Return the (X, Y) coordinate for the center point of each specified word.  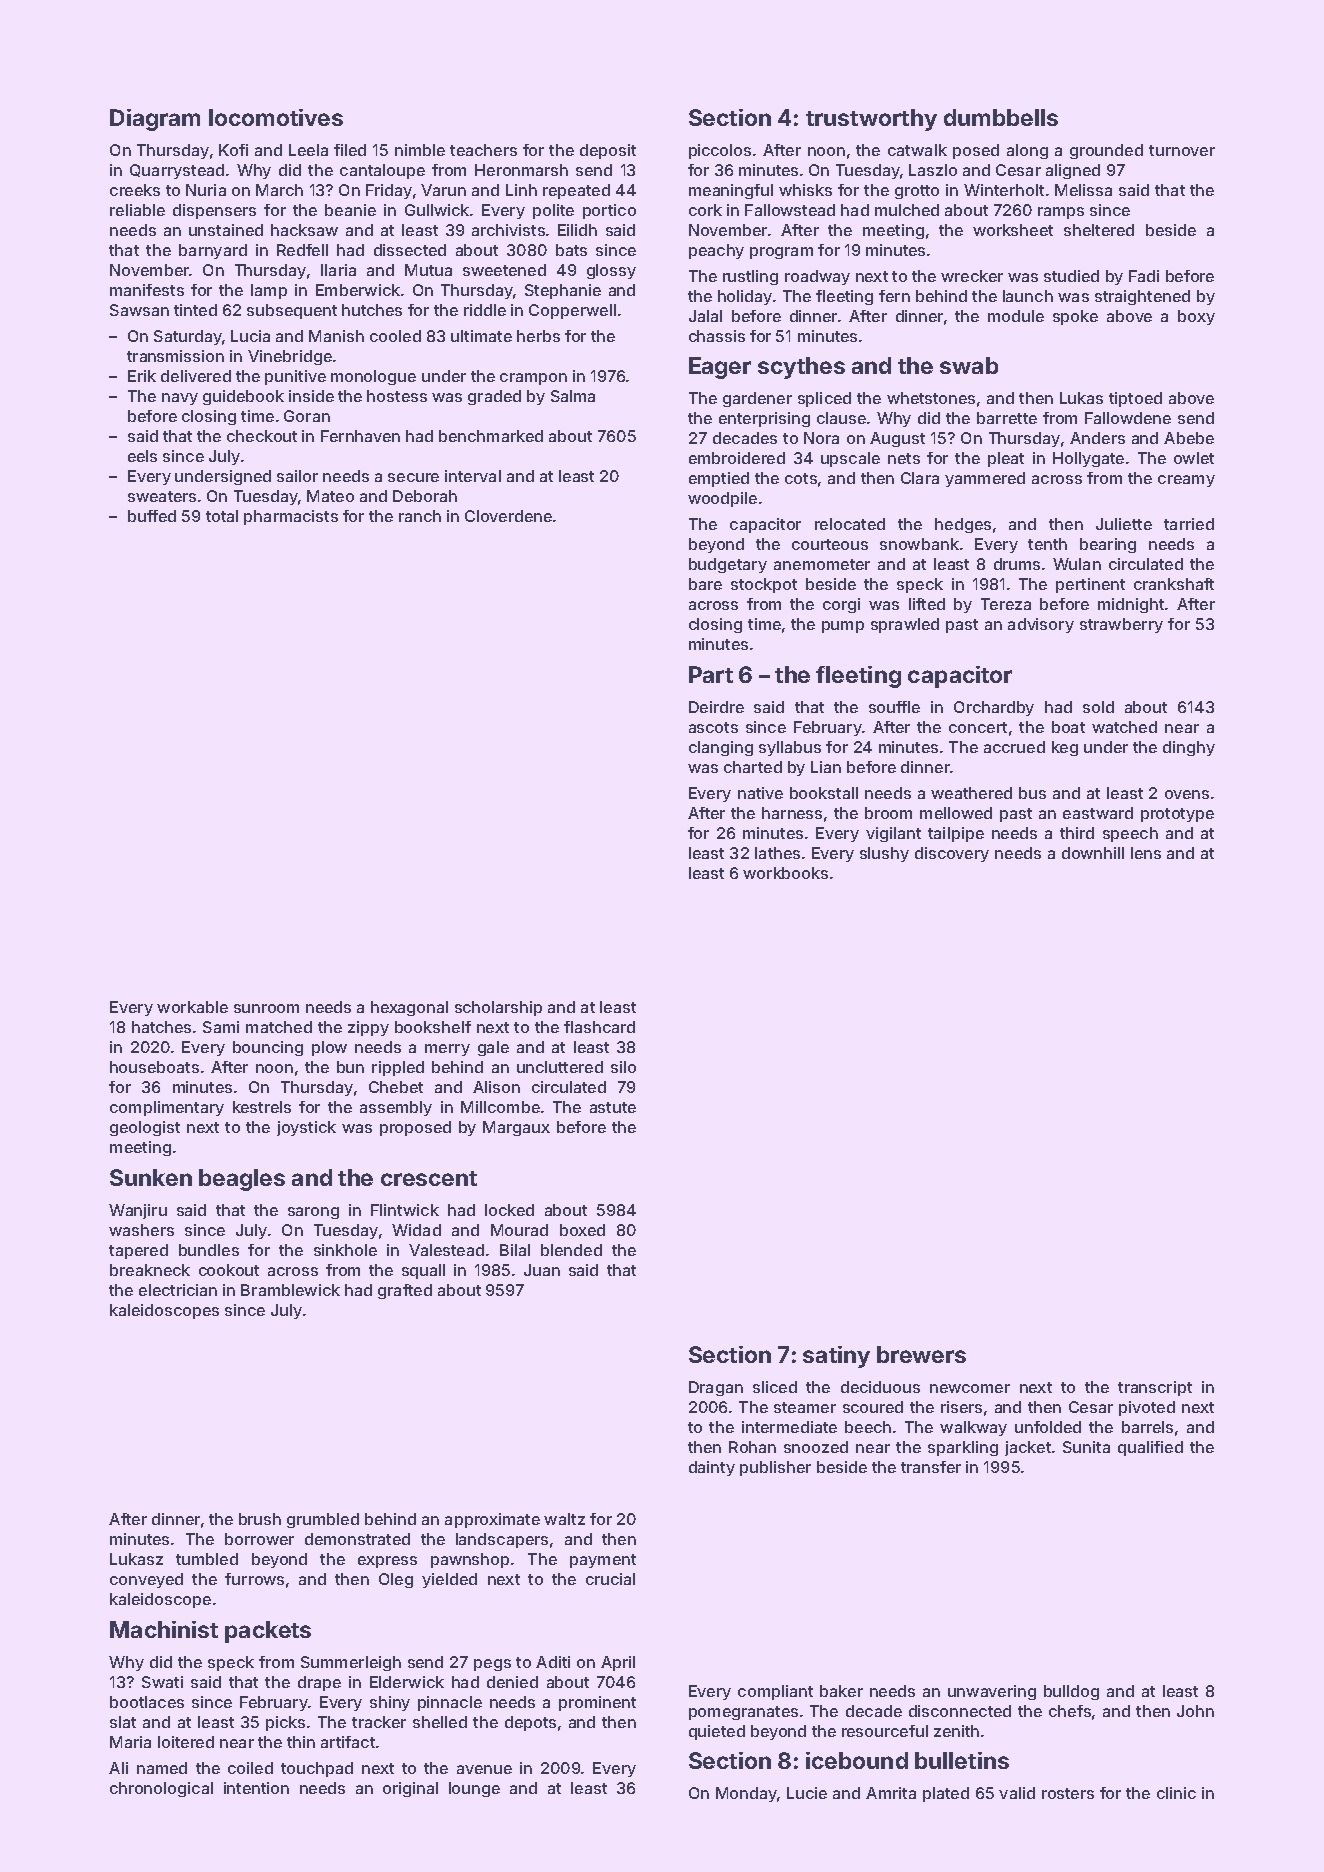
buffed (152, 516)
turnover (1182, 150)
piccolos (720, 151)
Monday (746, 1794)
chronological (161, 1789)
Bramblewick (290, 1290)
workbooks (785, 873)
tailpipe (956, 834)
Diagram (155, 120)
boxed (582, 1230)
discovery (952, 854)
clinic (1176, 1793)
